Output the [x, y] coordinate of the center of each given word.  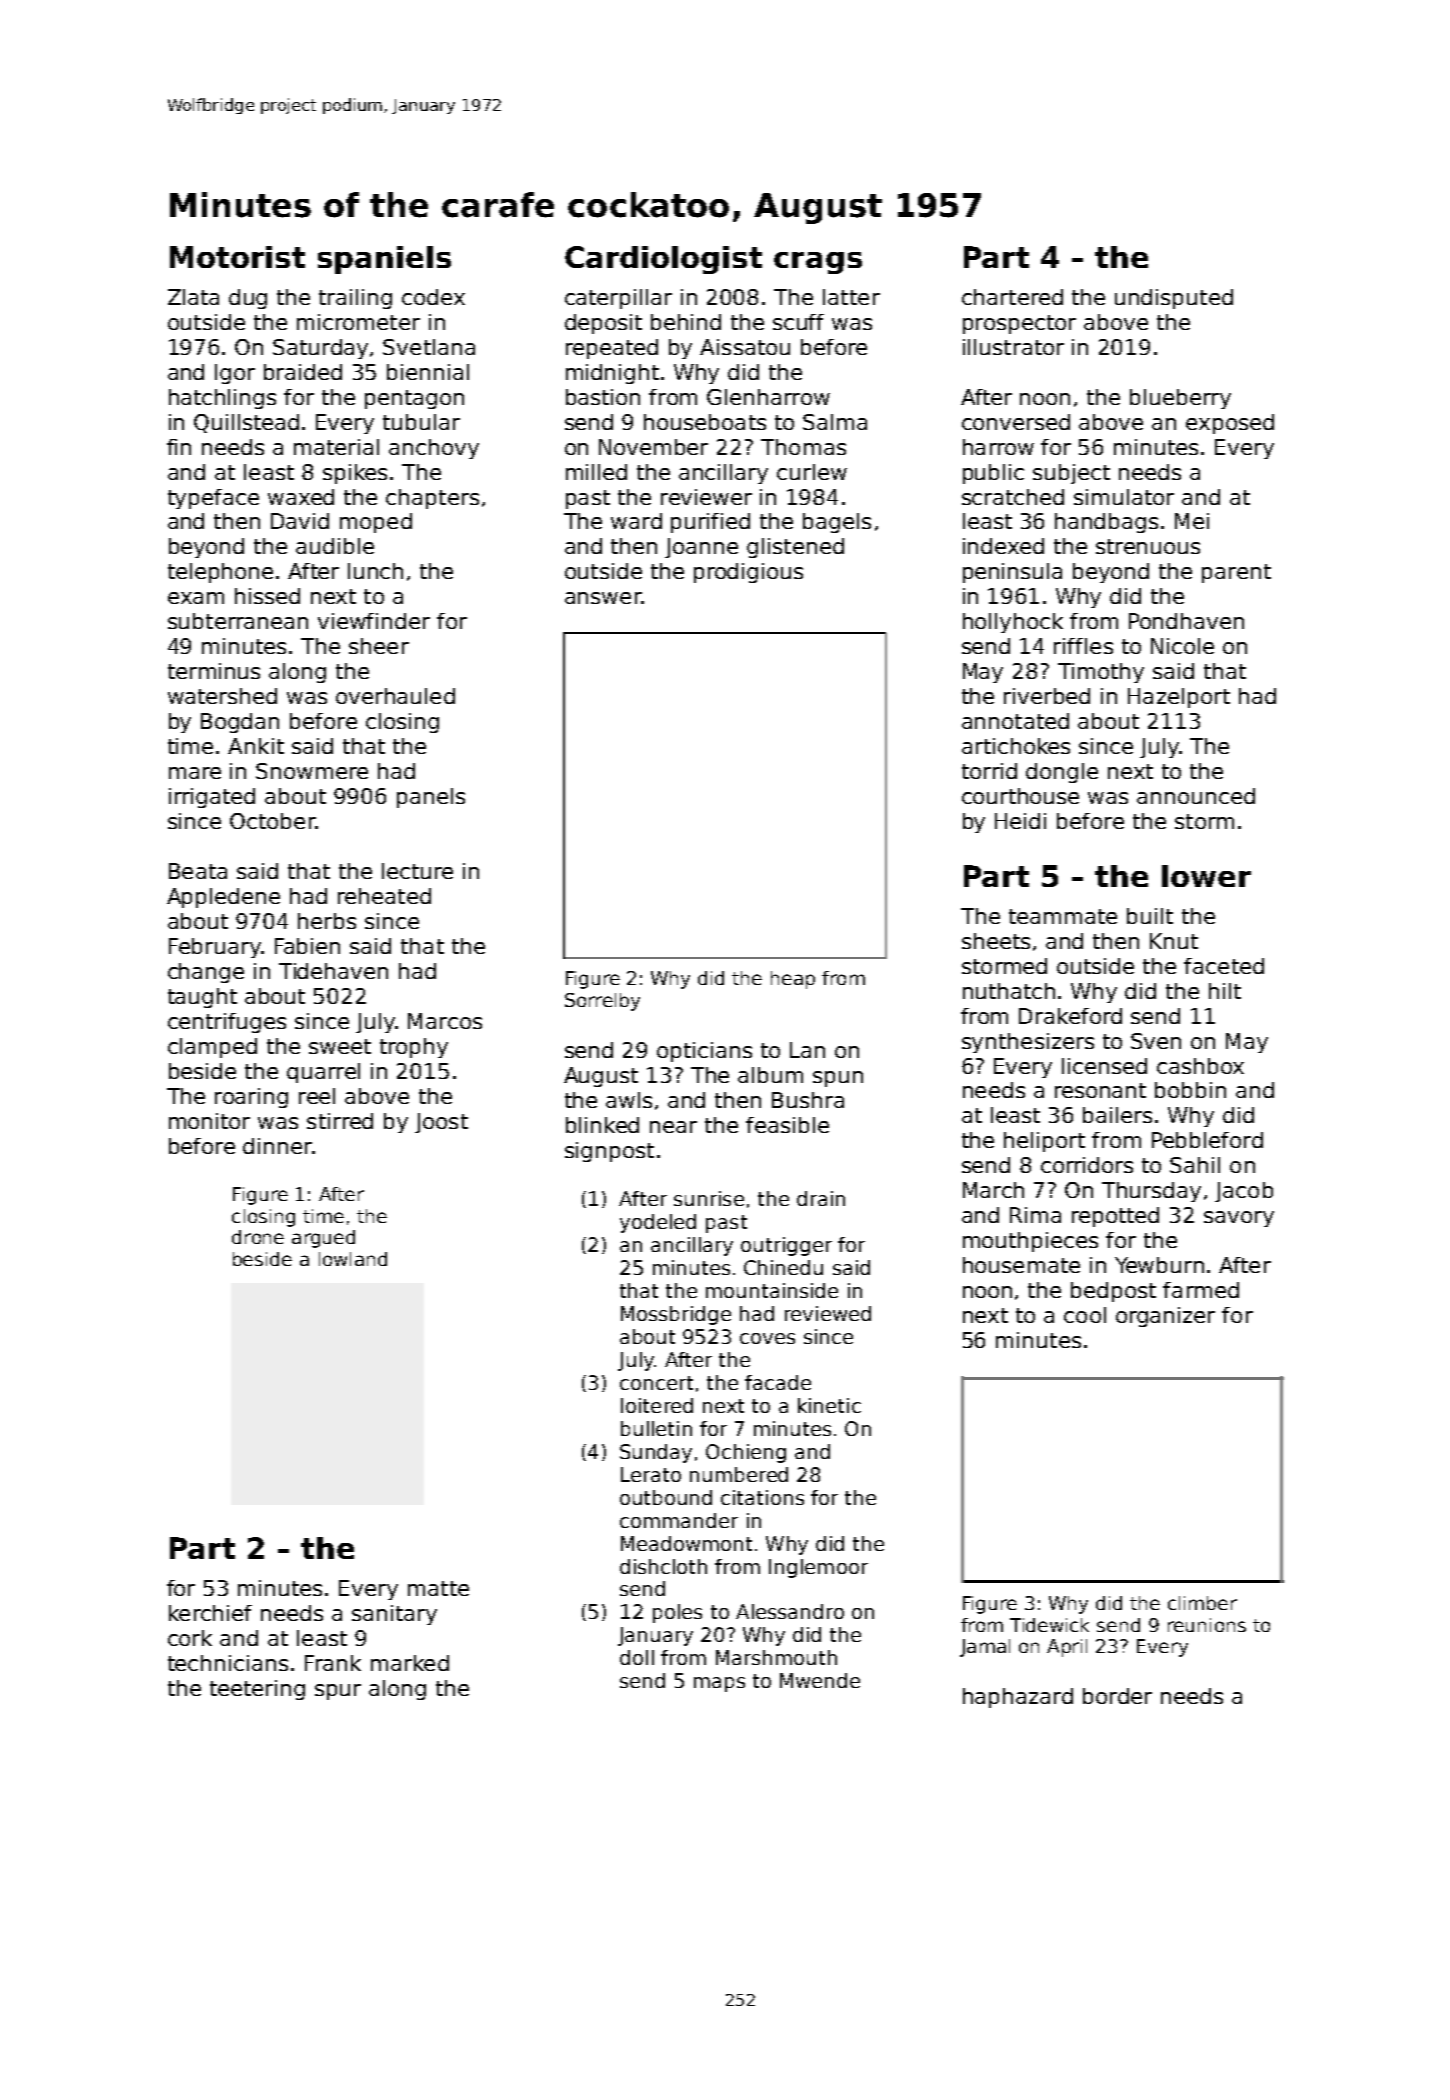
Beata [198, 871]
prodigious [748, 573]
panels [431, 798]
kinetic [829, 1405]
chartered [1012, 297]
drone [258, 1237]
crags [818, 263]
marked [410, 1663]
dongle [1062, 773]
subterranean [238, 621]
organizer [1165, 1317]
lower [1206, 876]
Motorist [237, 257]
